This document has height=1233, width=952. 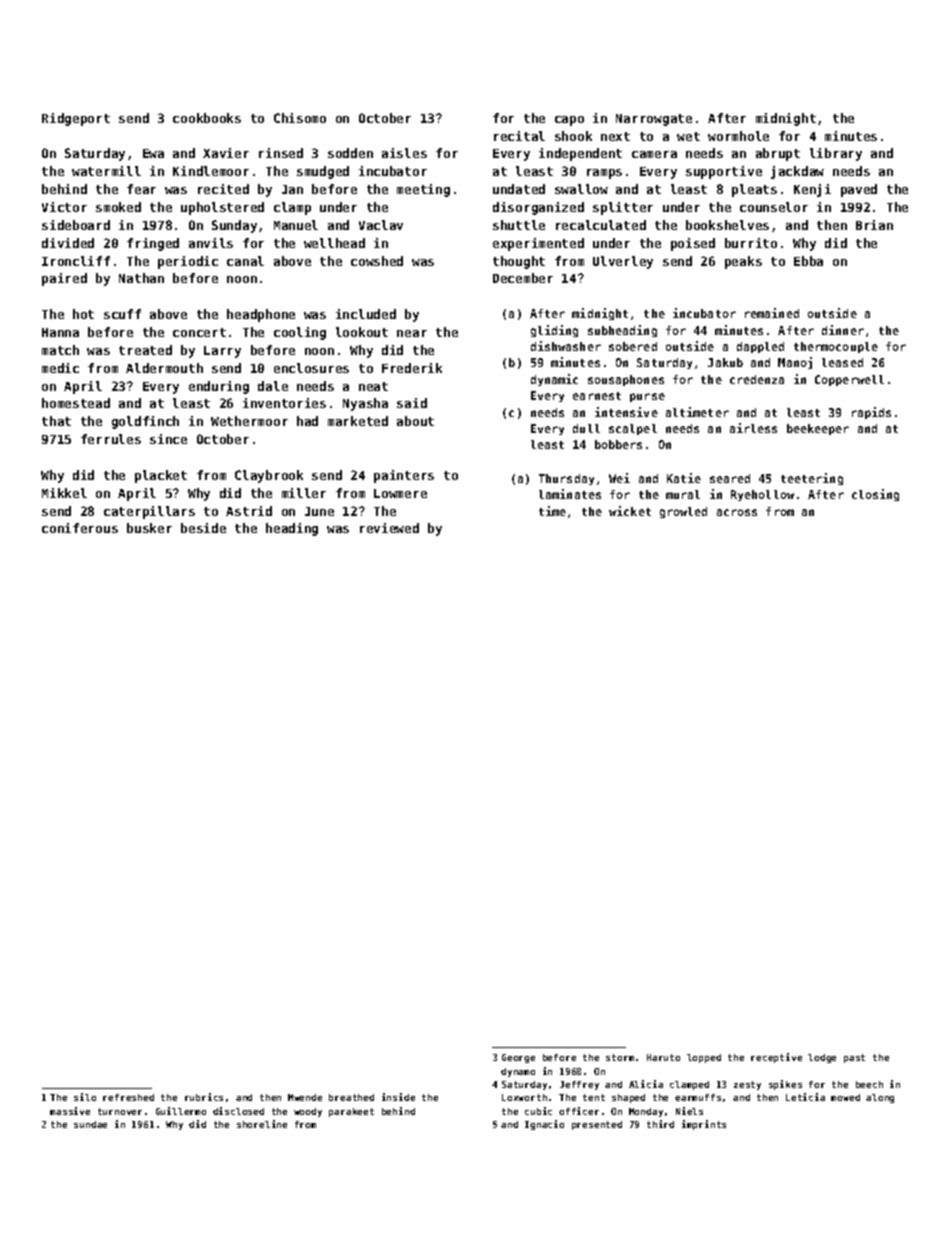 What do you see at coordinates (518, 1072) in the document?
I see `dynamo` at bounding box center [518, 1072].
